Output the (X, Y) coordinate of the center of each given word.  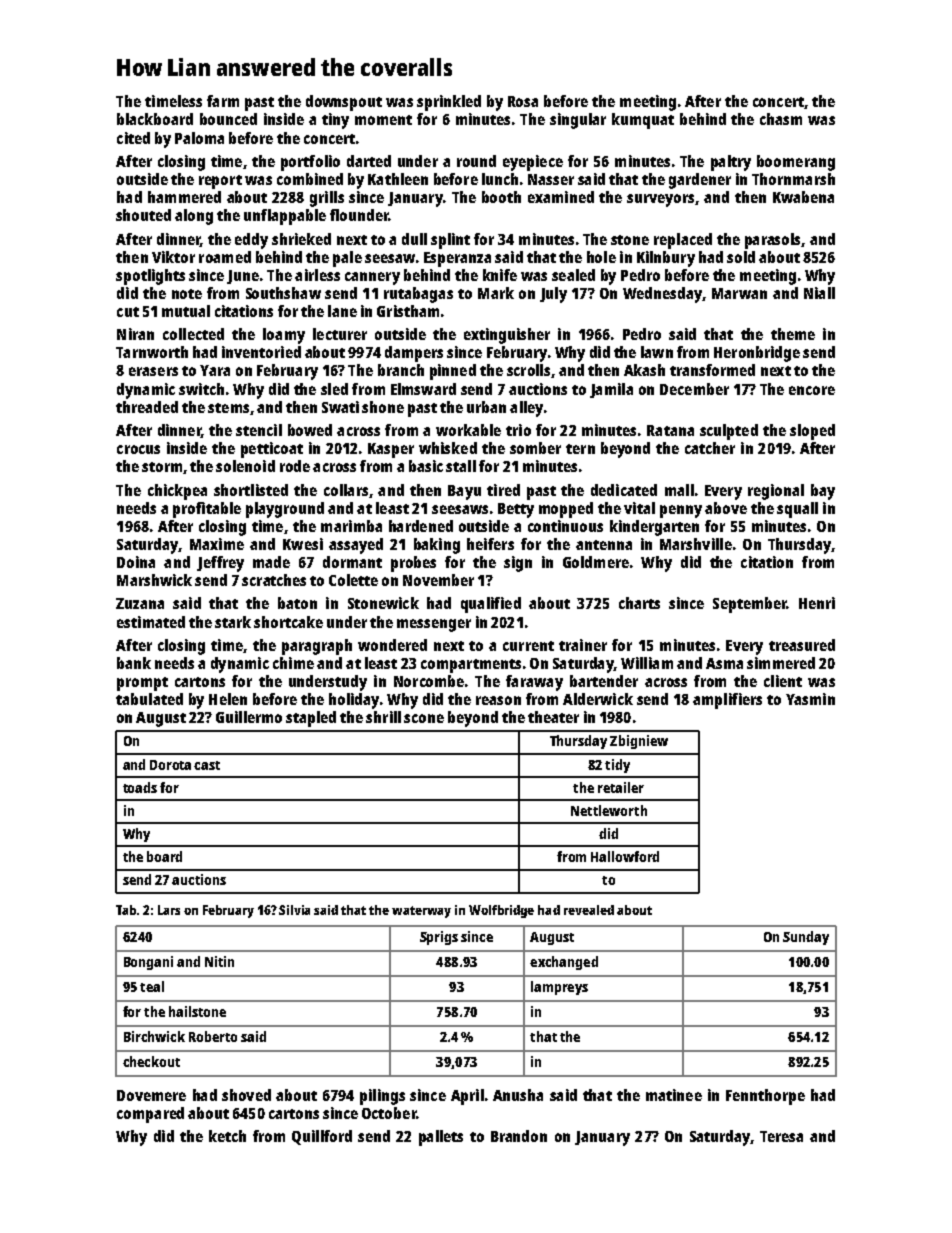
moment (383, 120)
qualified (491, 605)
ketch (227, 1136)
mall (679, 490)
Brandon (519, 1136)
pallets (441, 1138)
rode (295, 466)
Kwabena (803, 197)
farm (223, 101)
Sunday (806, 938)
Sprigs (439, 938)
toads (140, 787)
